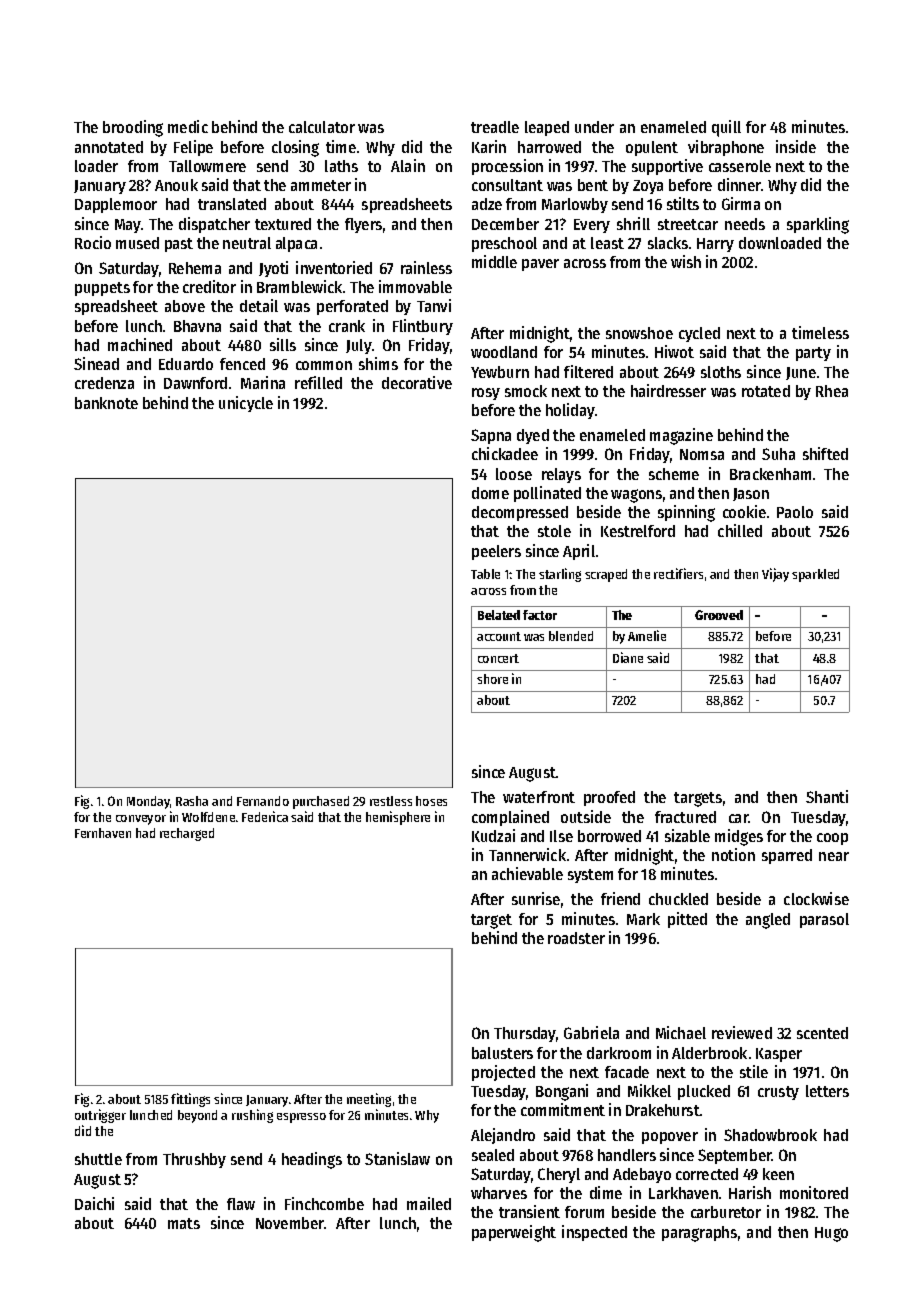 The width and height of the document is (924, 1308). I want to click on mats, so click(184, 1223).
